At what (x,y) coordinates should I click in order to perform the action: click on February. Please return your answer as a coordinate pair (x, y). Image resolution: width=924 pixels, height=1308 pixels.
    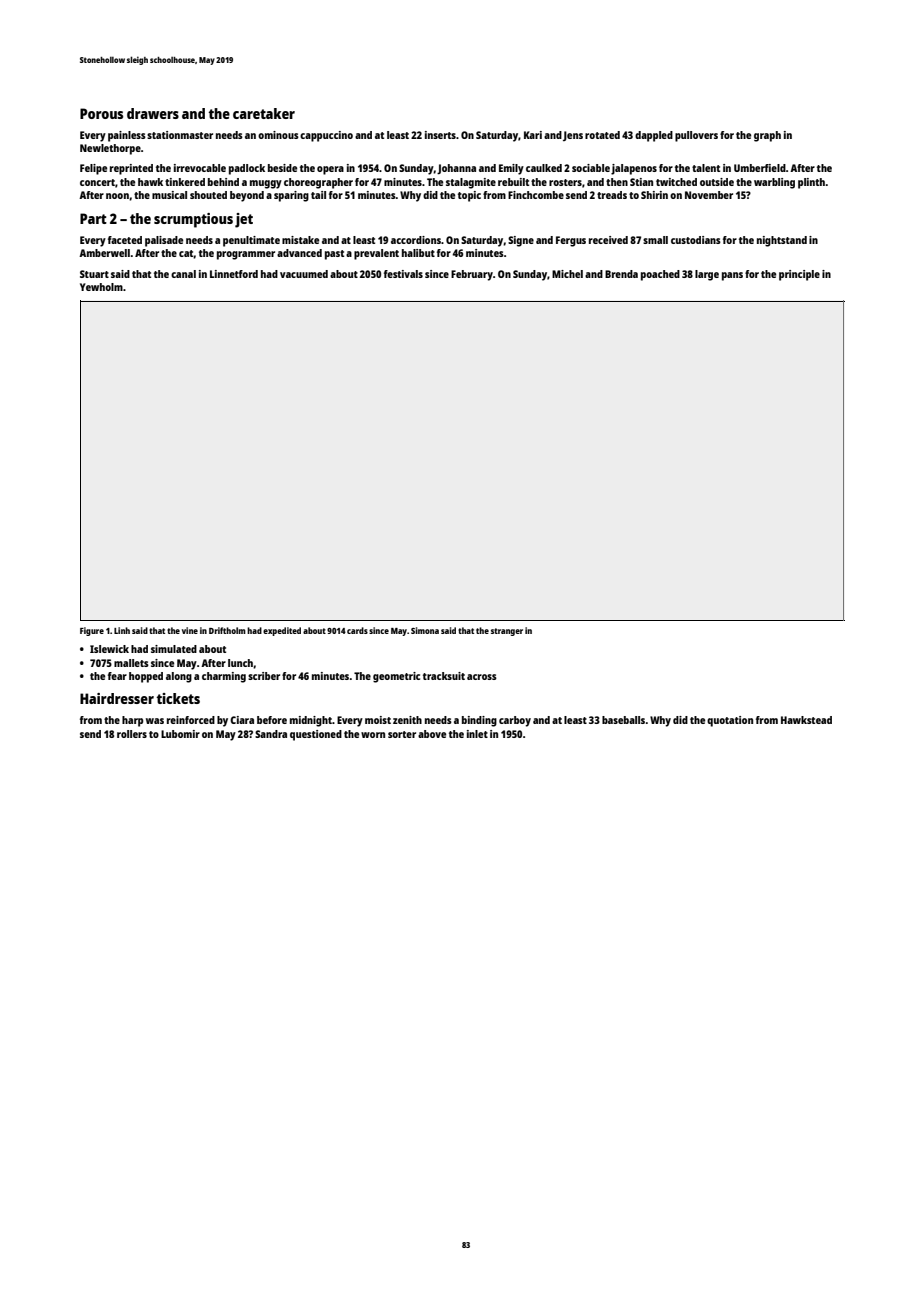
    Looking at the image, I should click on (472, 275).
